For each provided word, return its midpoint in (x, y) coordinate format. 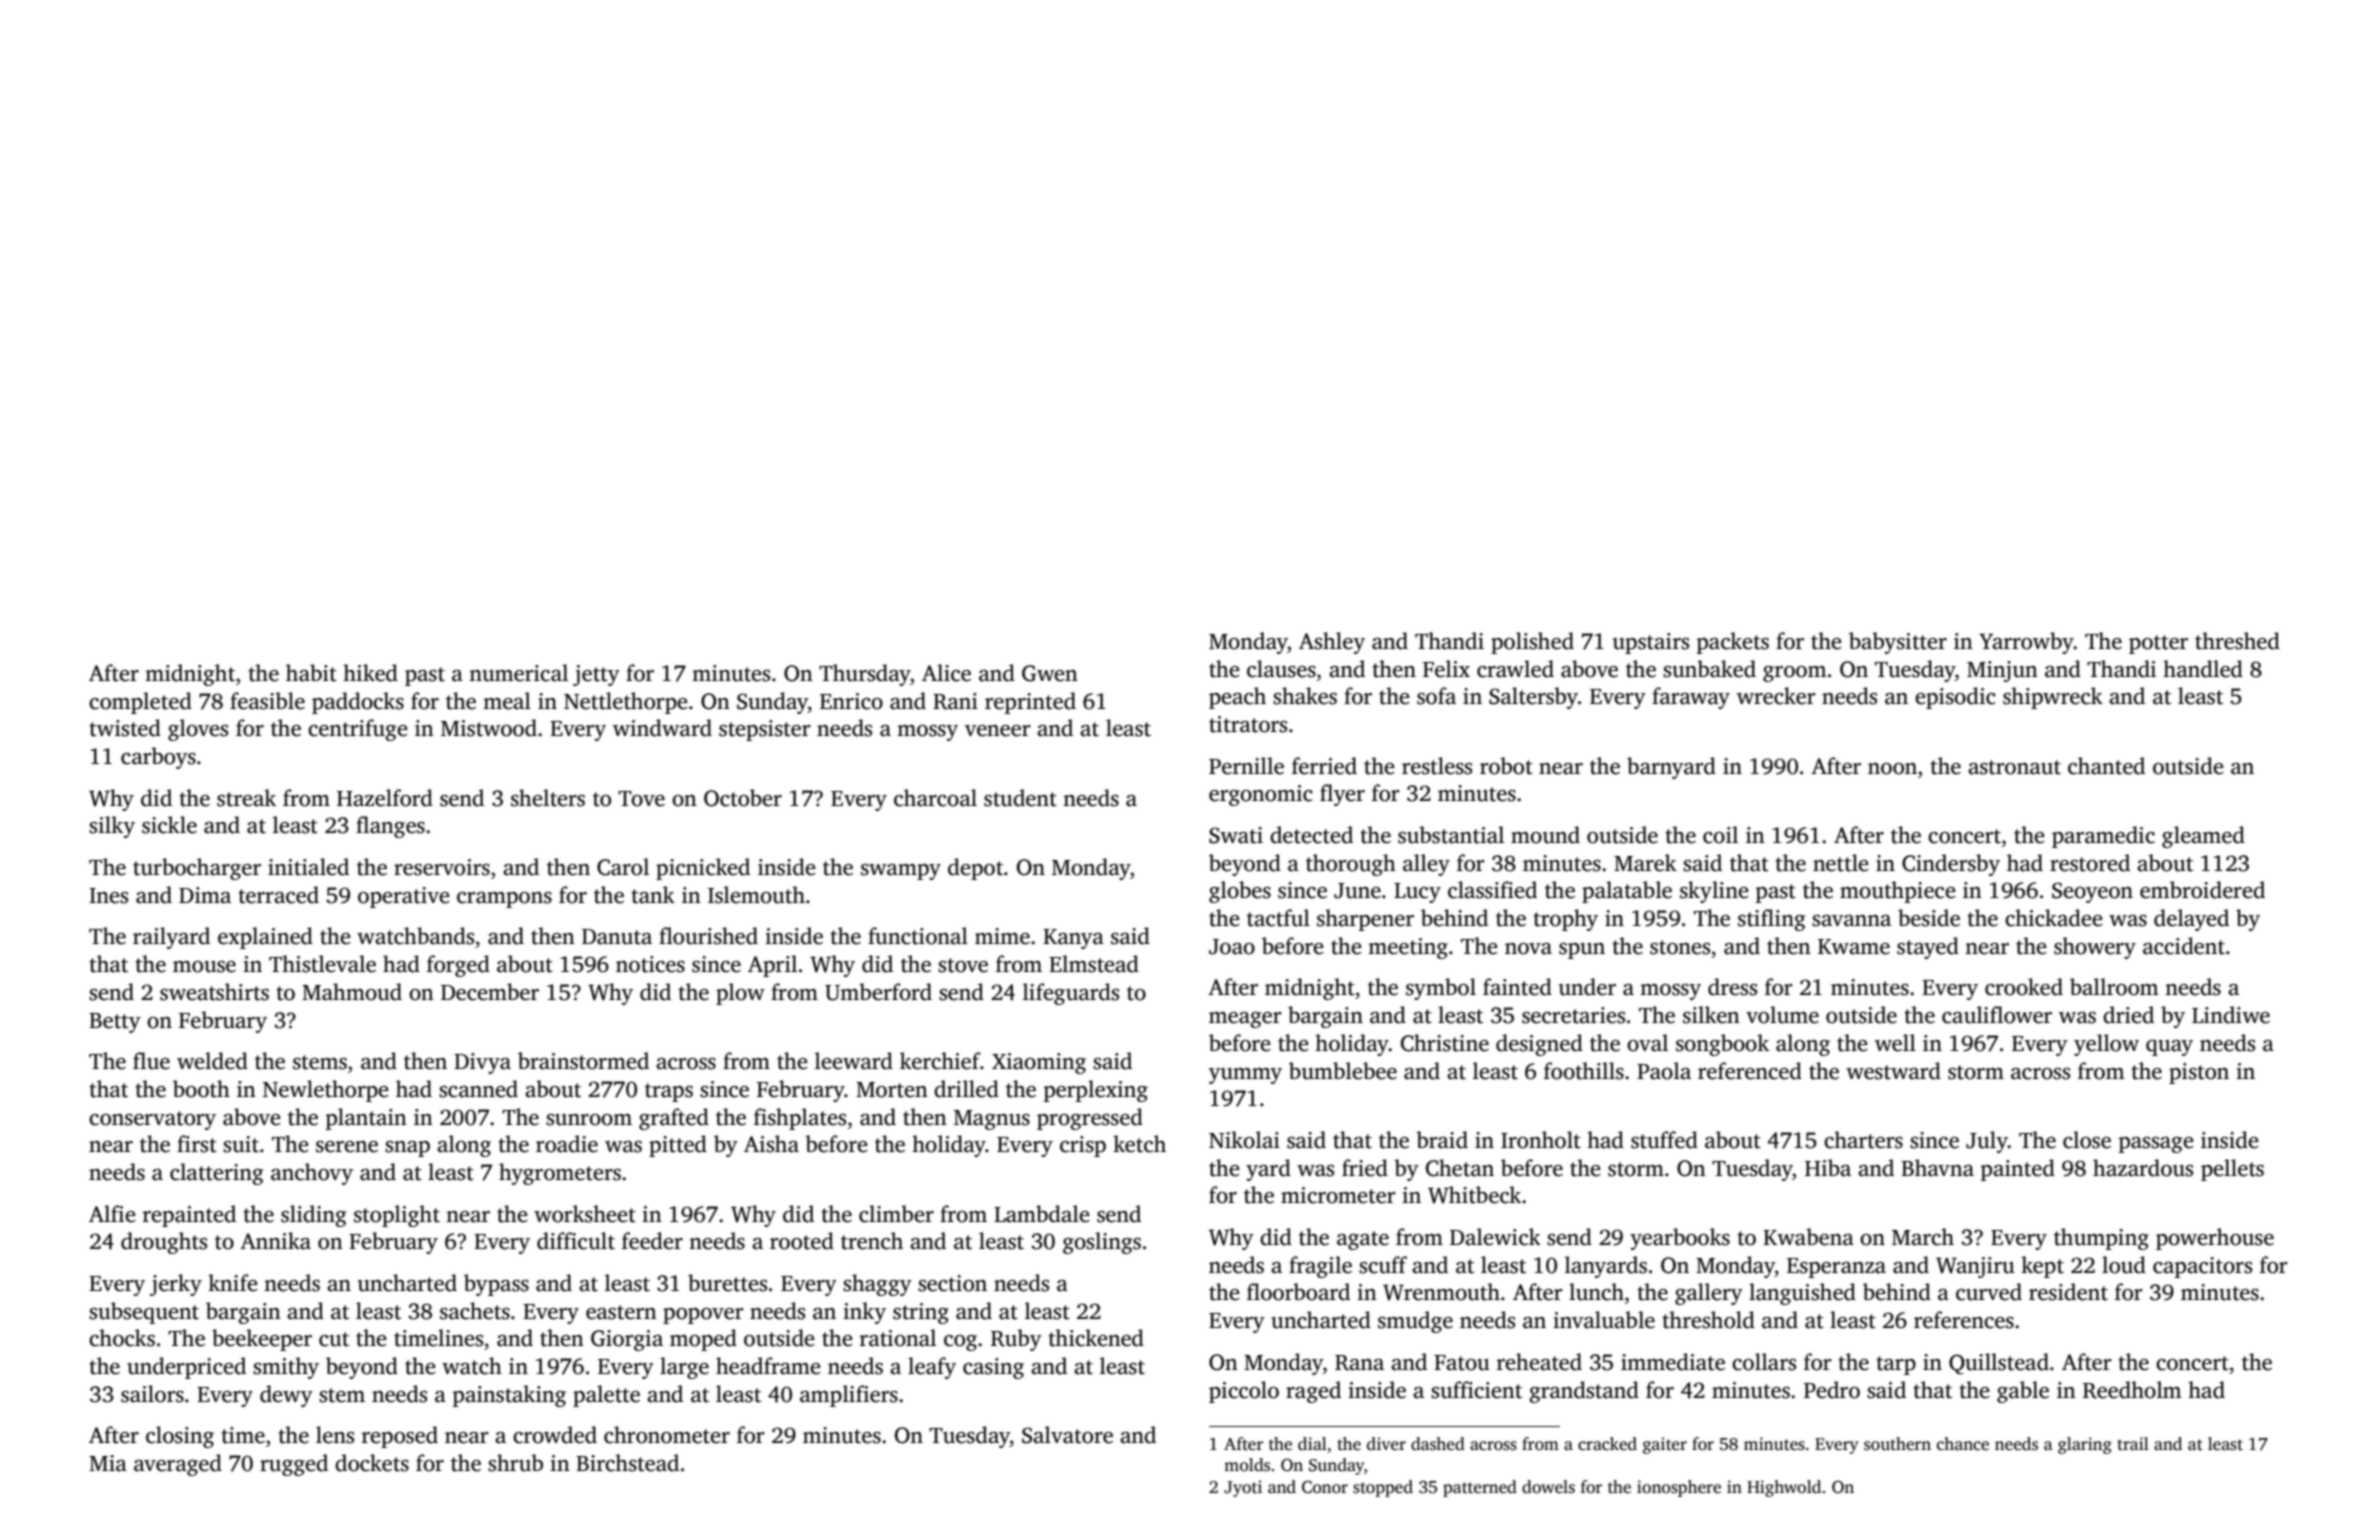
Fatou (1462, 1363)
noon (1892, 769)
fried (1365, 1168)
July (1987, 1142)
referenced (1750, 1071)
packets (1732, 643)
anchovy (312, 1174)
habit (311, 673)
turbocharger (197, 869)
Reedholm (2132, 1390)
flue (151, 1061)
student (1020, 798)
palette (606, 1396)
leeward (854, 1061)
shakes (1305, 696)
